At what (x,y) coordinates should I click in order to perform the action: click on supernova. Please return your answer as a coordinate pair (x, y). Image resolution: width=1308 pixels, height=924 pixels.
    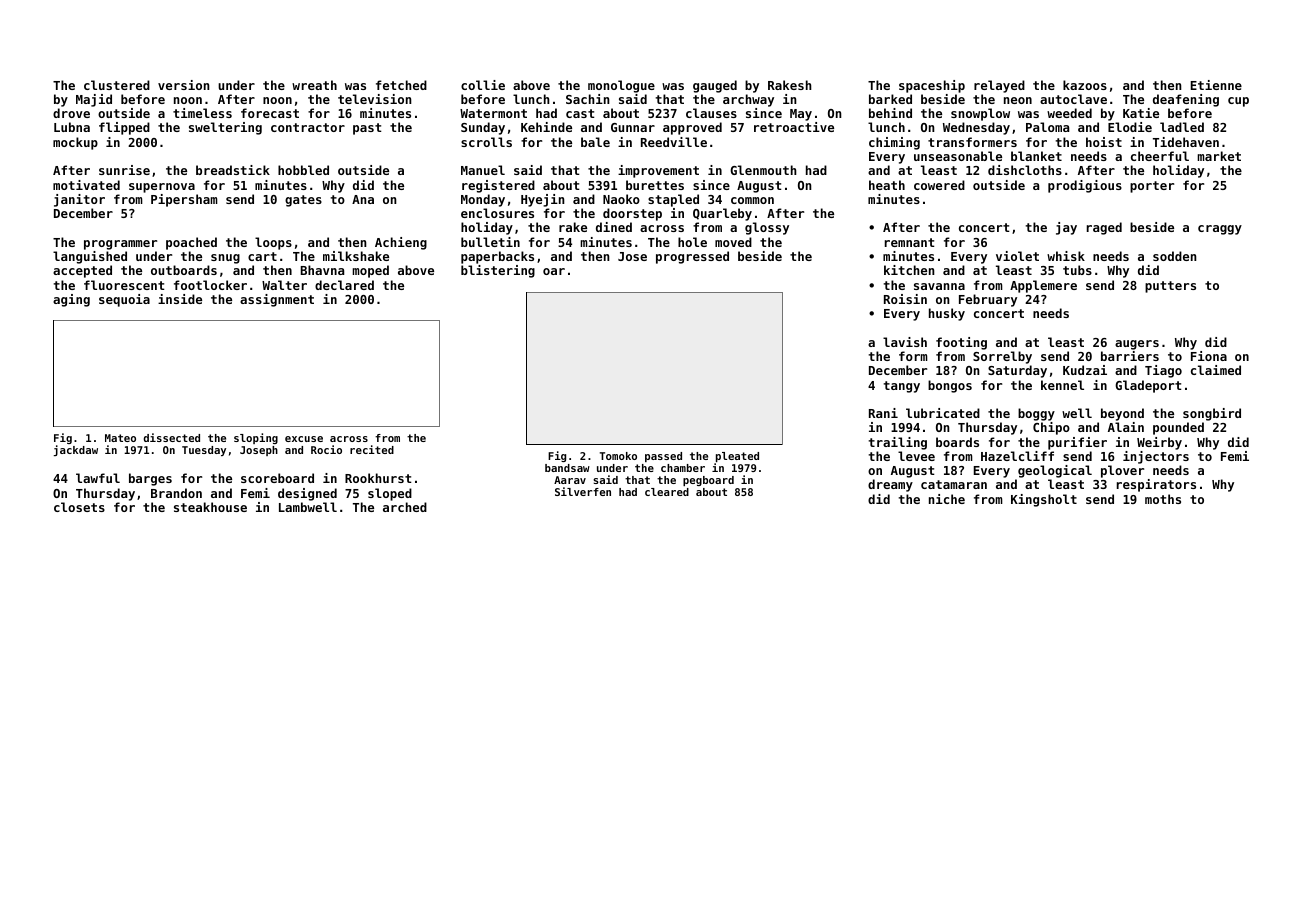
    Looking at the image, I should click on (162, 188).
